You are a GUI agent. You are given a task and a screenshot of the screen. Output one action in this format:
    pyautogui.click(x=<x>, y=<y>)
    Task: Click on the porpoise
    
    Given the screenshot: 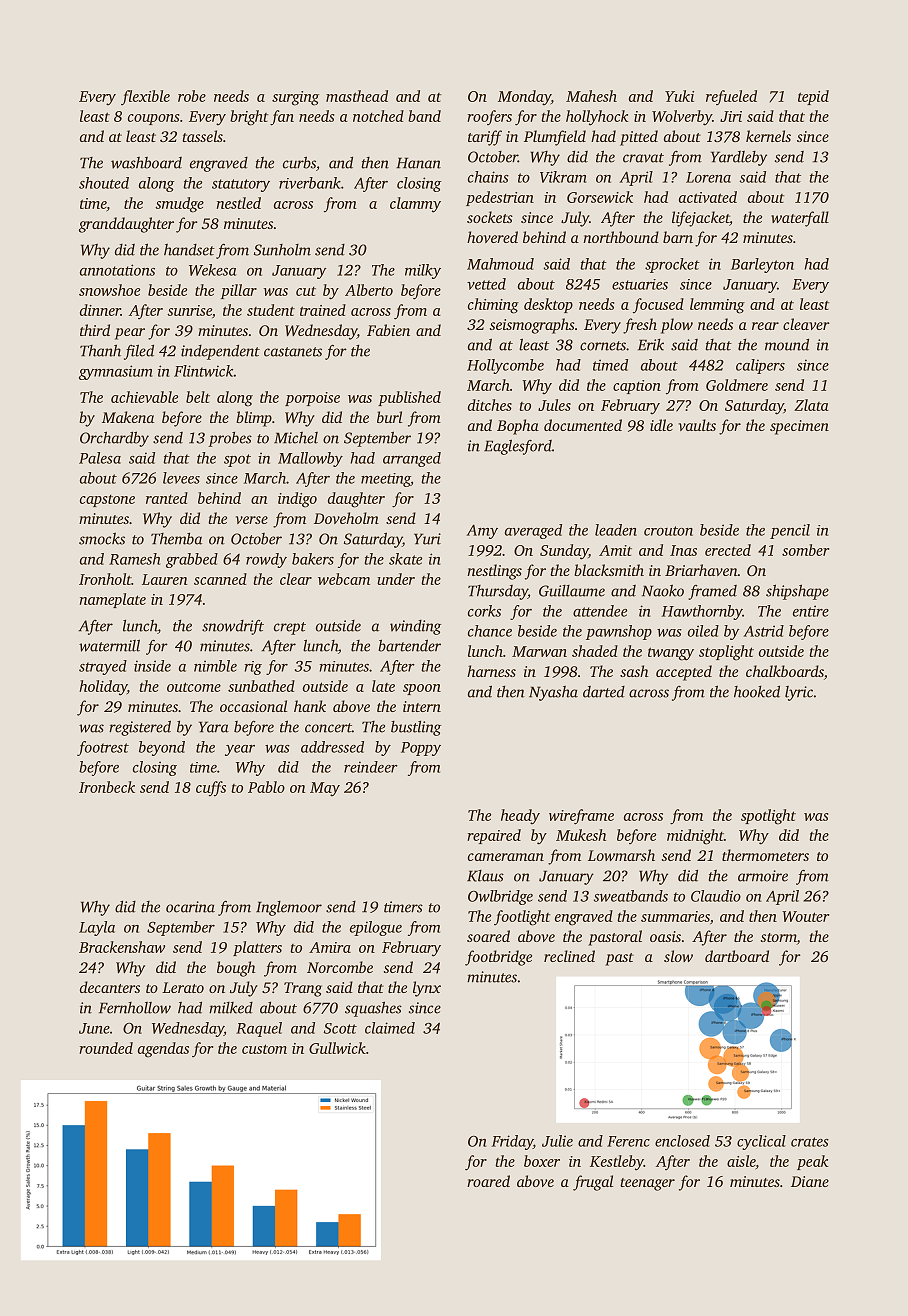 What is the action you would take?
    pyautogui.click(x=312, y=399)
